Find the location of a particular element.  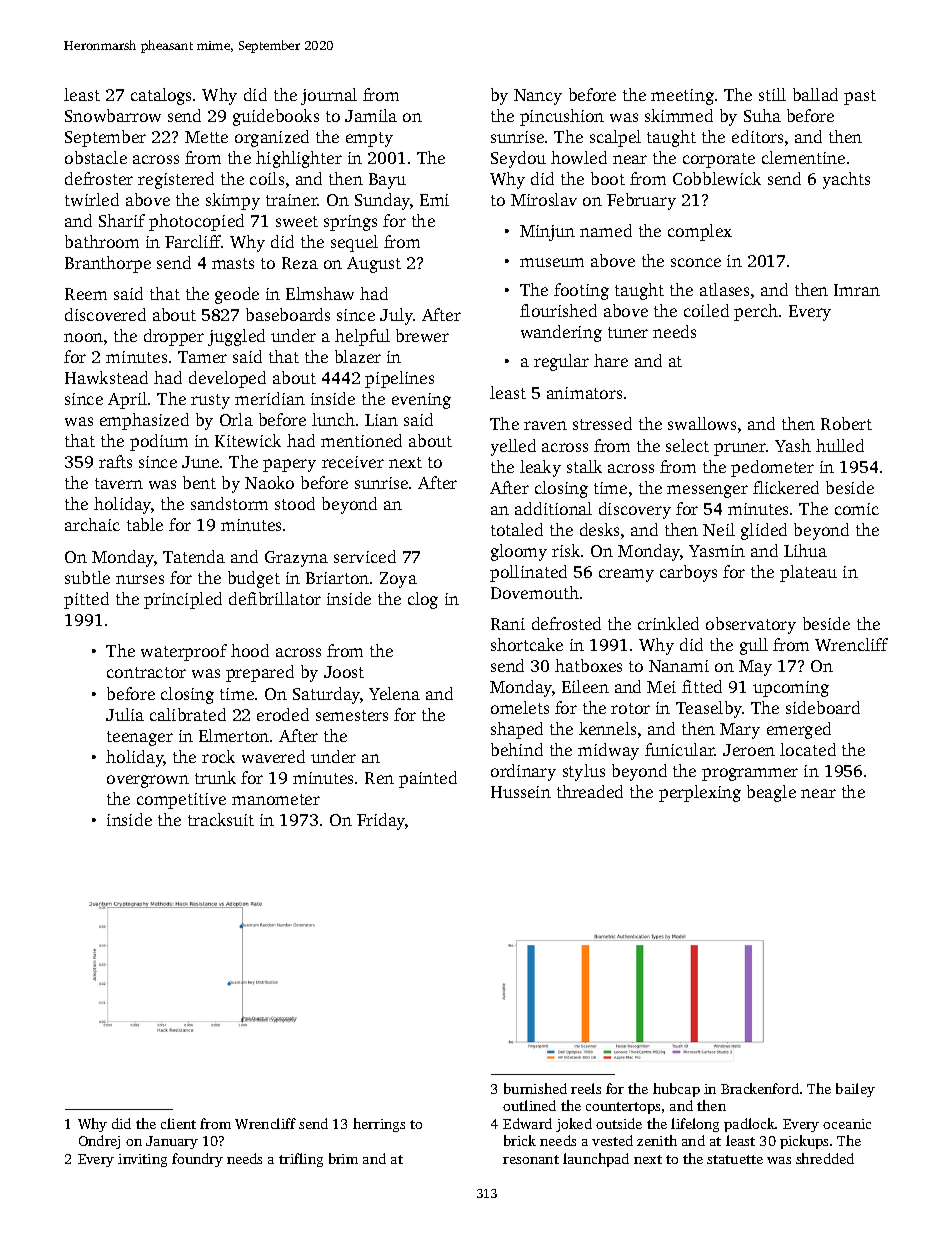

coils is located at coordinates (267, 178).
